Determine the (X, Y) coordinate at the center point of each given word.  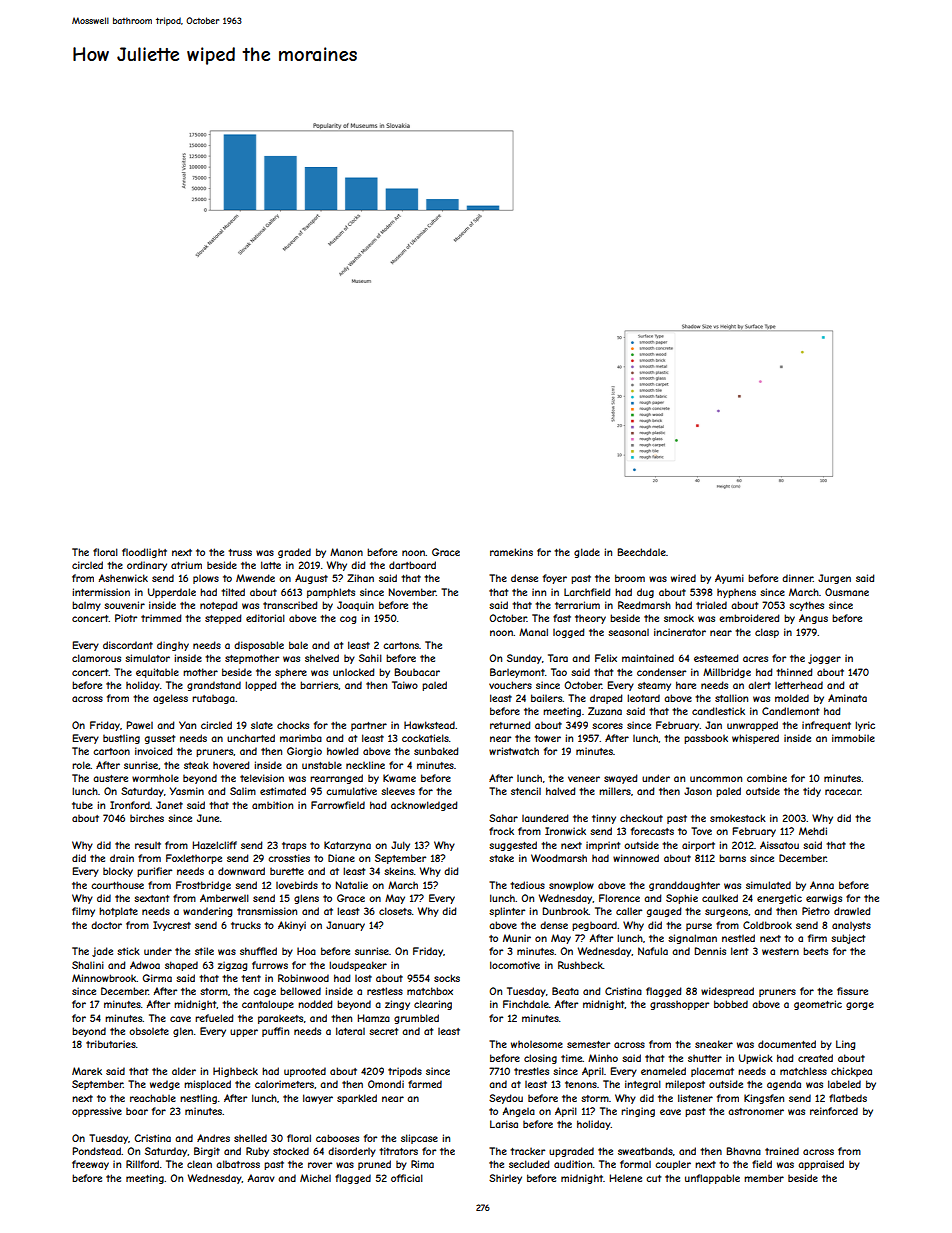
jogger (824, 659)
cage (264, 993)
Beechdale (642, 552)
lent (739, 951)
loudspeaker (358, 966)
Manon (346, 552)
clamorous (96, 658)
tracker (527, 1151)
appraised (821, 1165)
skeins (399, 871)
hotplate (118, 912)
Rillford (142, 1164)
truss (240, 552)
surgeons (726, 913)
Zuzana (605, 711)
